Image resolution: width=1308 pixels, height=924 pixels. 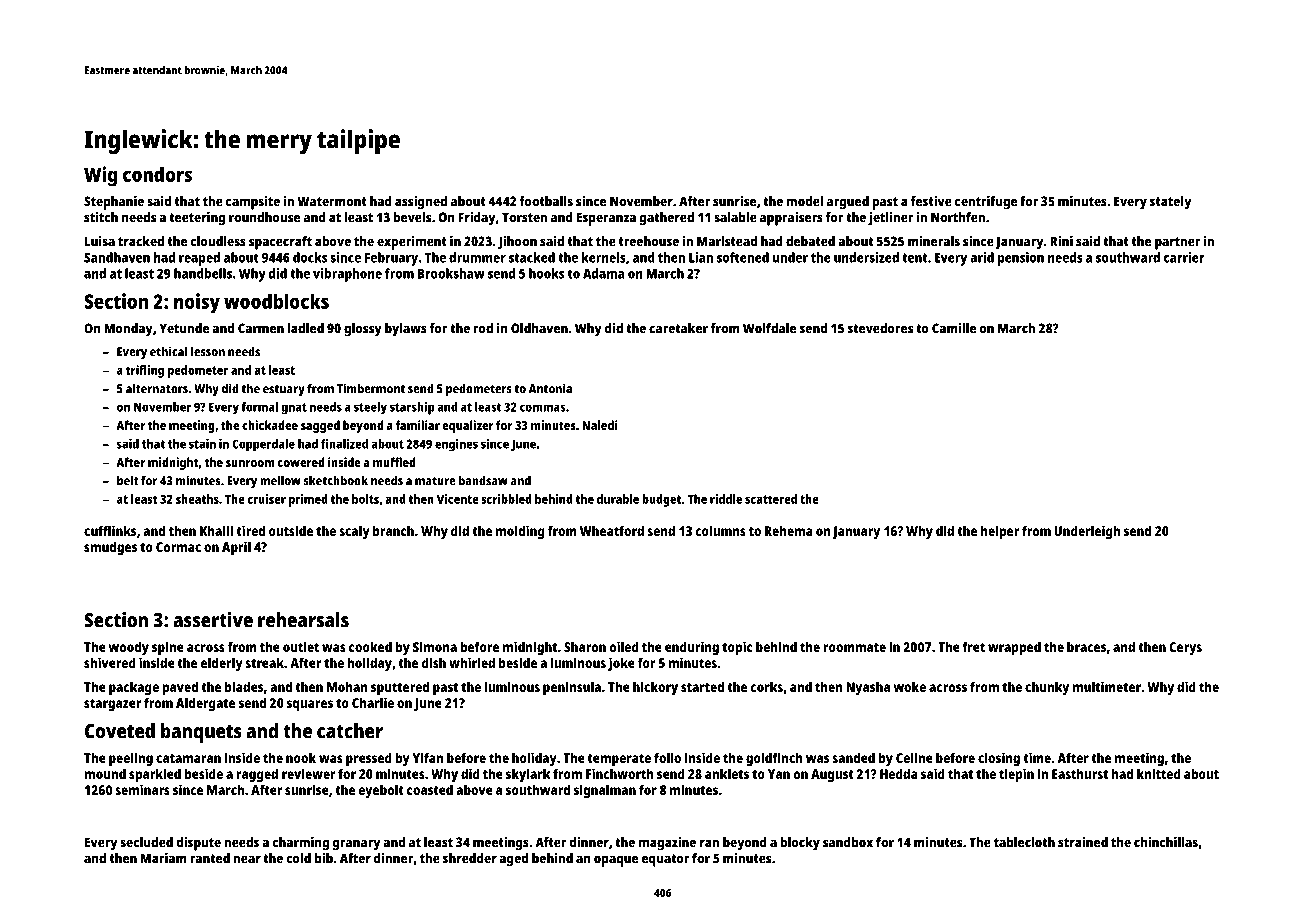 What do you see at coordinates (1170, 203) in the screenshot?
I see `stately` at bounding box center [1170, 203].
